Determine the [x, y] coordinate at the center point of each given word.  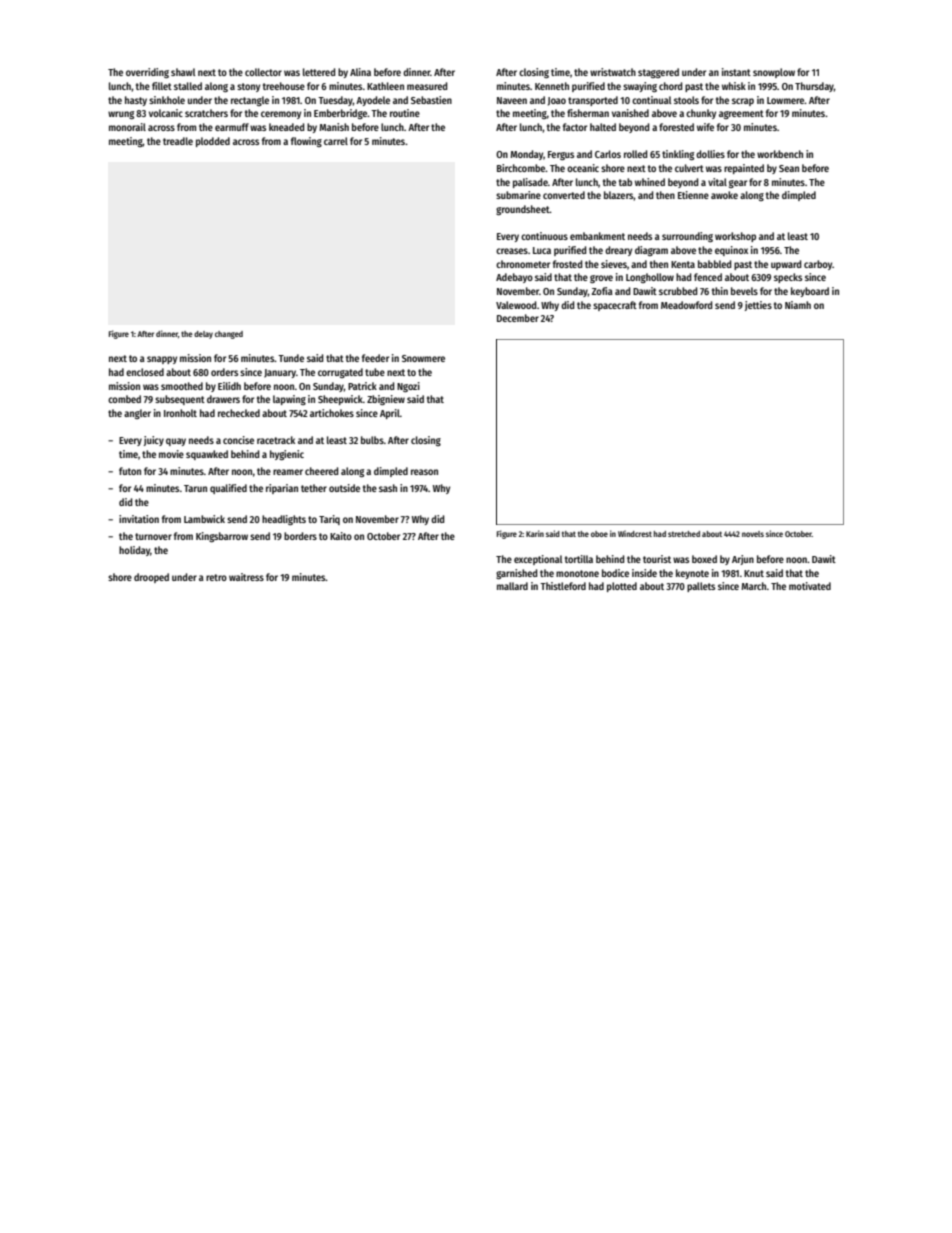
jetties [758, 306]
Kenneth [552, 86]
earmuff [232, 127]
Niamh [798, 305]
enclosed [145, 372]
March [753, 586]
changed [229, 335]
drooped [151, 578]
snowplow [774, 73]
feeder [375, 358]
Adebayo [514, 278]
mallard [512, 586]
